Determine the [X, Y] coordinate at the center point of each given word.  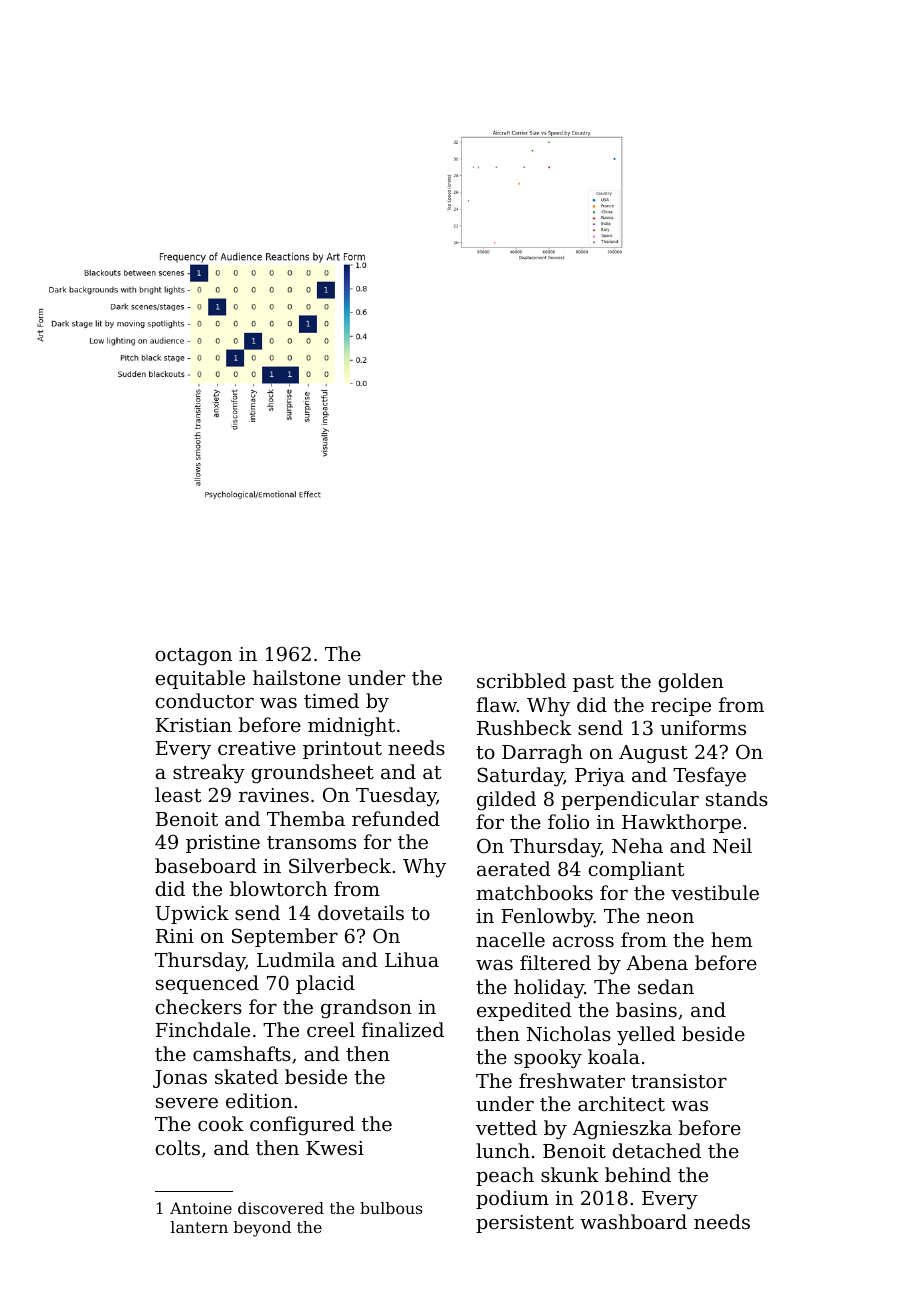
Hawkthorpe [681, 823]
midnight [351, 727]
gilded [506, 801]
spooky [548, 1058]
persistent [525, 1224]
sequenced [207, 984]
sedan [666, 986]
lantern [199, 1227]
